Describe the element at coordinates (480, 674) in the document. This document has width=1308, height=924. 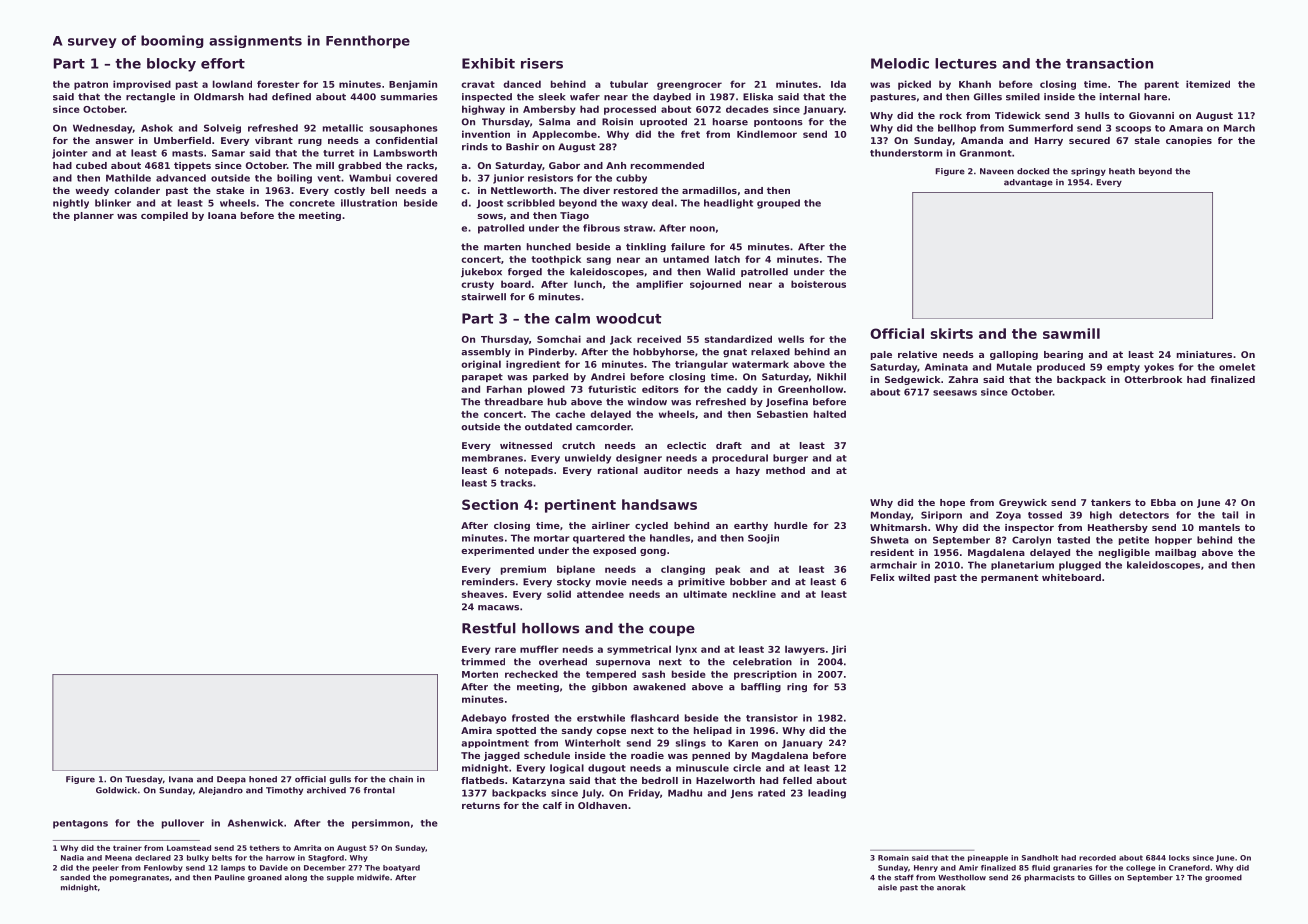
I see `Morten` at that location.
